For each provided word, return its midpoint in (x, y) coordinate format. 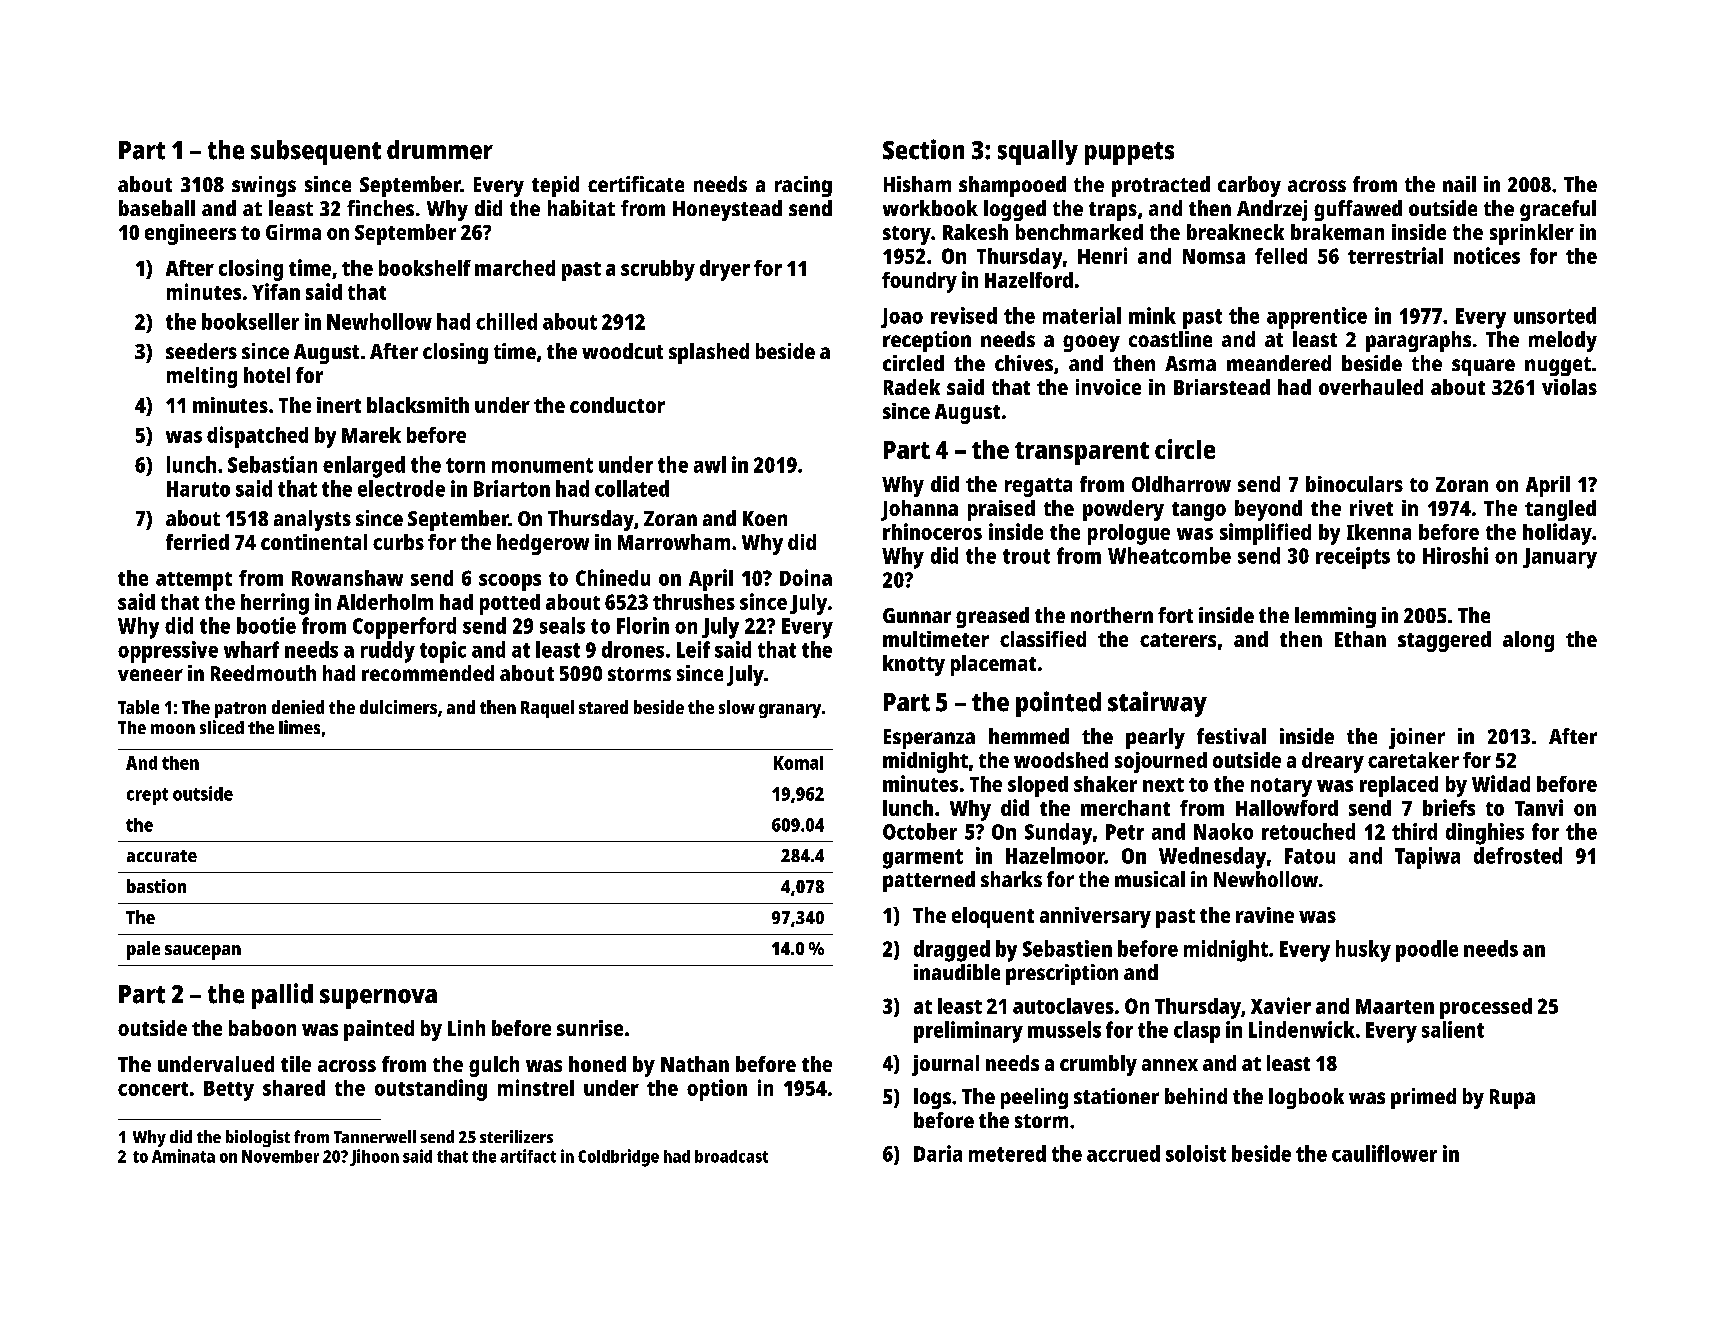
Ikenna (1379, 532)
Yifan (276, 291)
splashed (709, 353)
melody (1563, 341)
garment (923, 859)
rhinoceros (932, 531)
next (1163, 785)
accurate (162, 856)
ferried (197, 542)
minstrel (536, 1087)
